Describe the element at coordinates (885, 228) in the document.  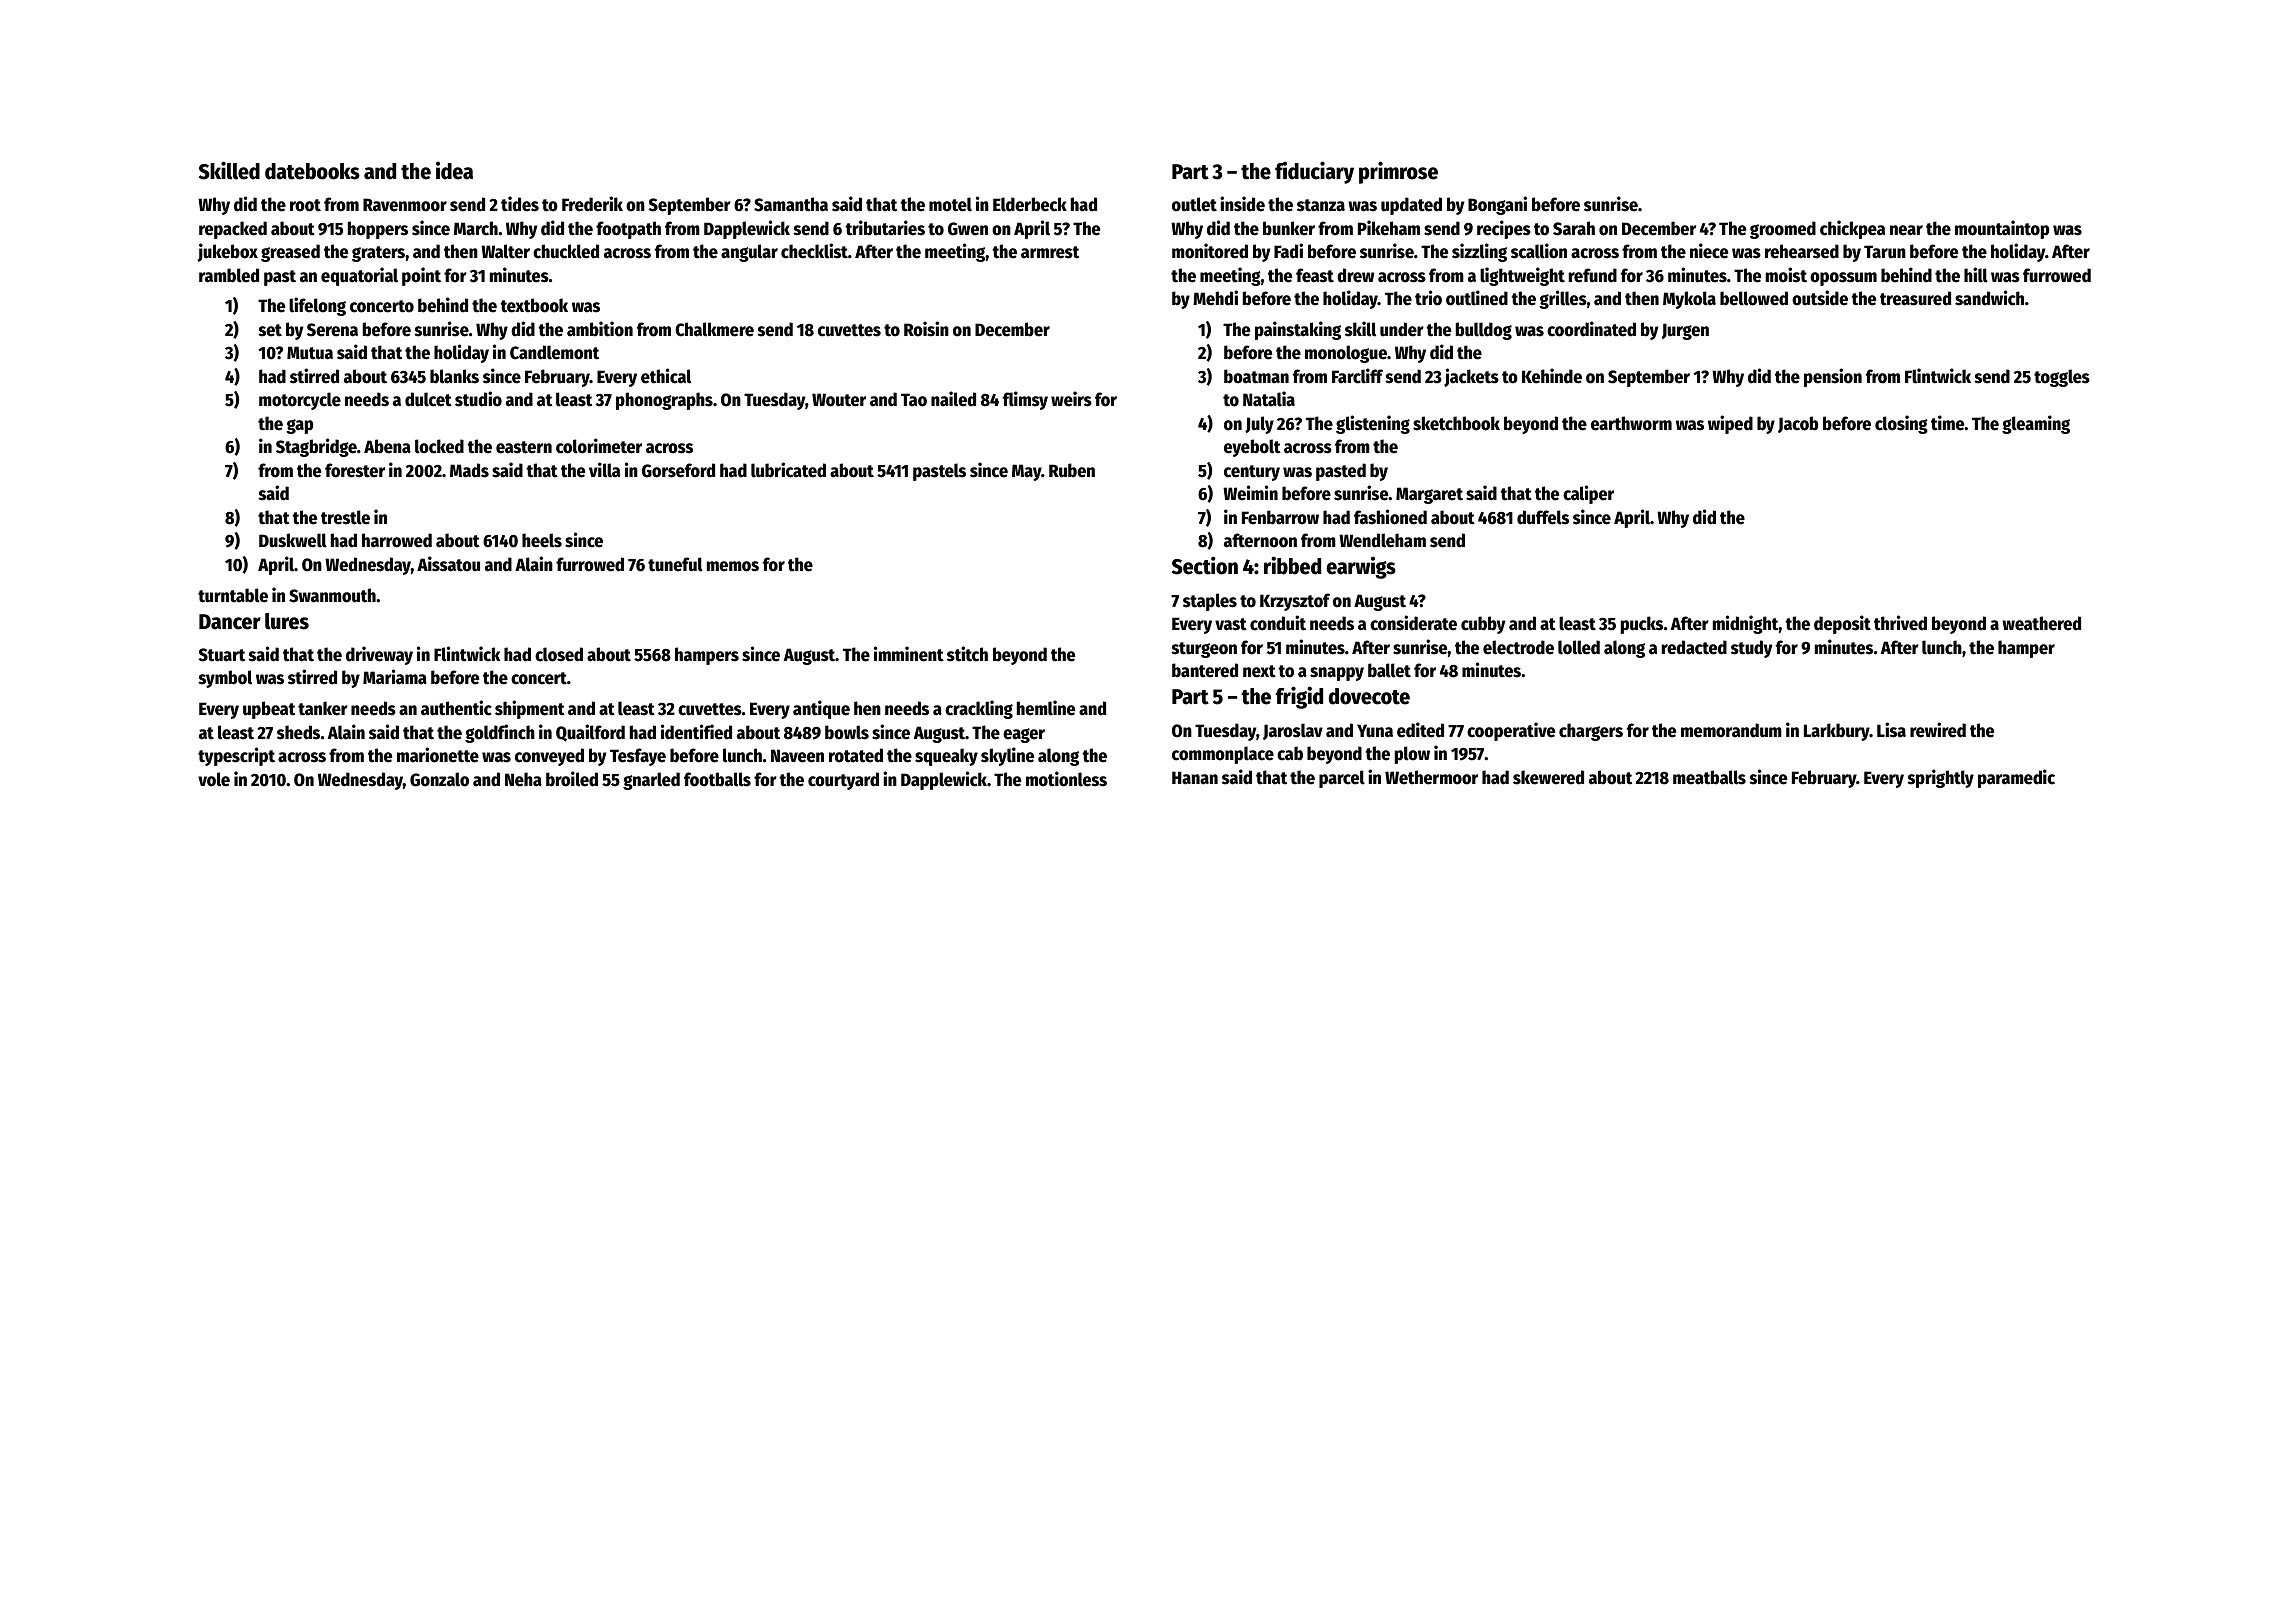
I see `tributaries` at that location.
